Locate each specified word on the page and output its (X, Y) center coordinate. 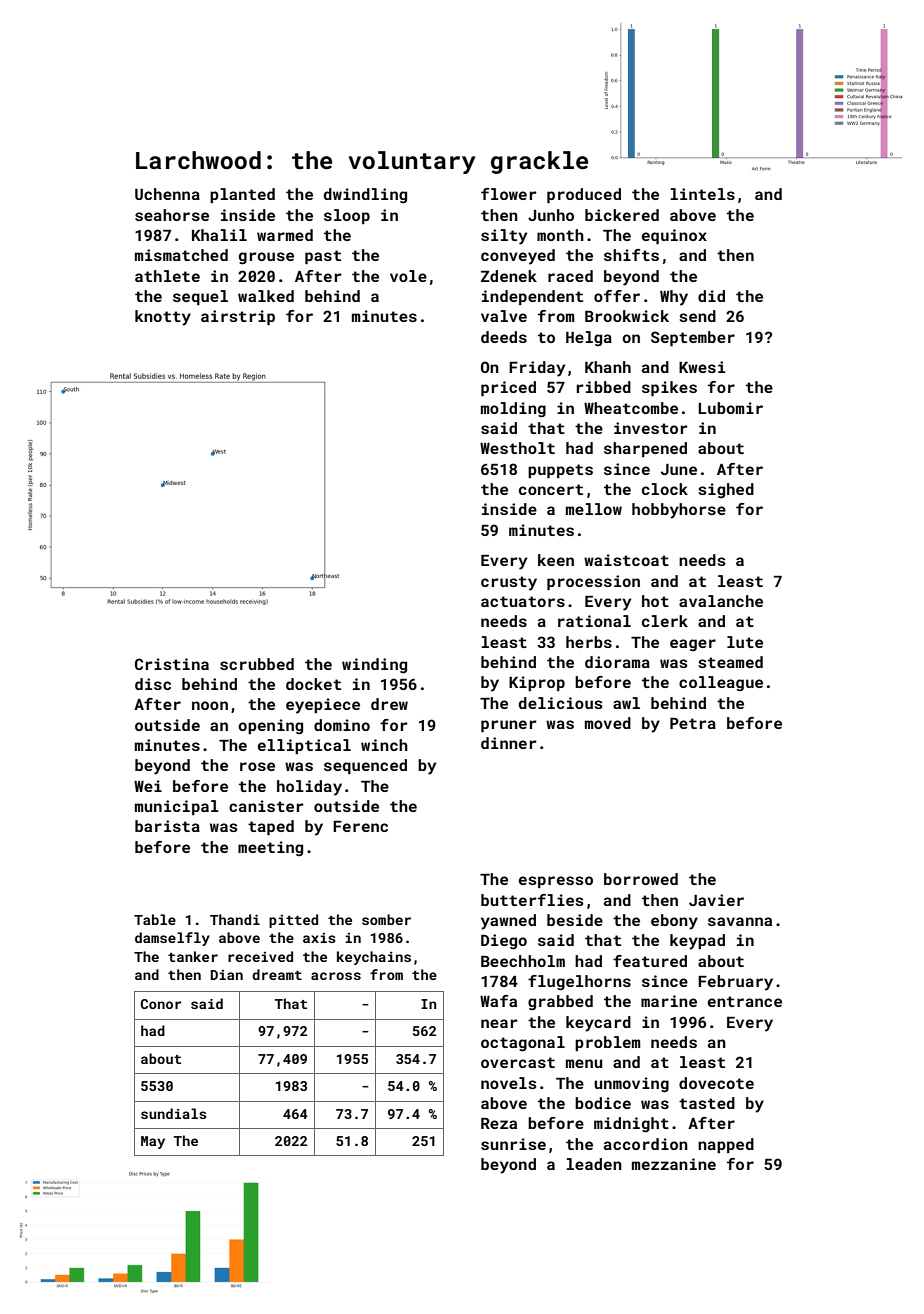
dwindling (365, 196)
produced (584, 195)
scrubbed (257, 664)
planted (242, 195)
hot (655, 601)
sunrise (513, 1144)
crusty (509, 583)
